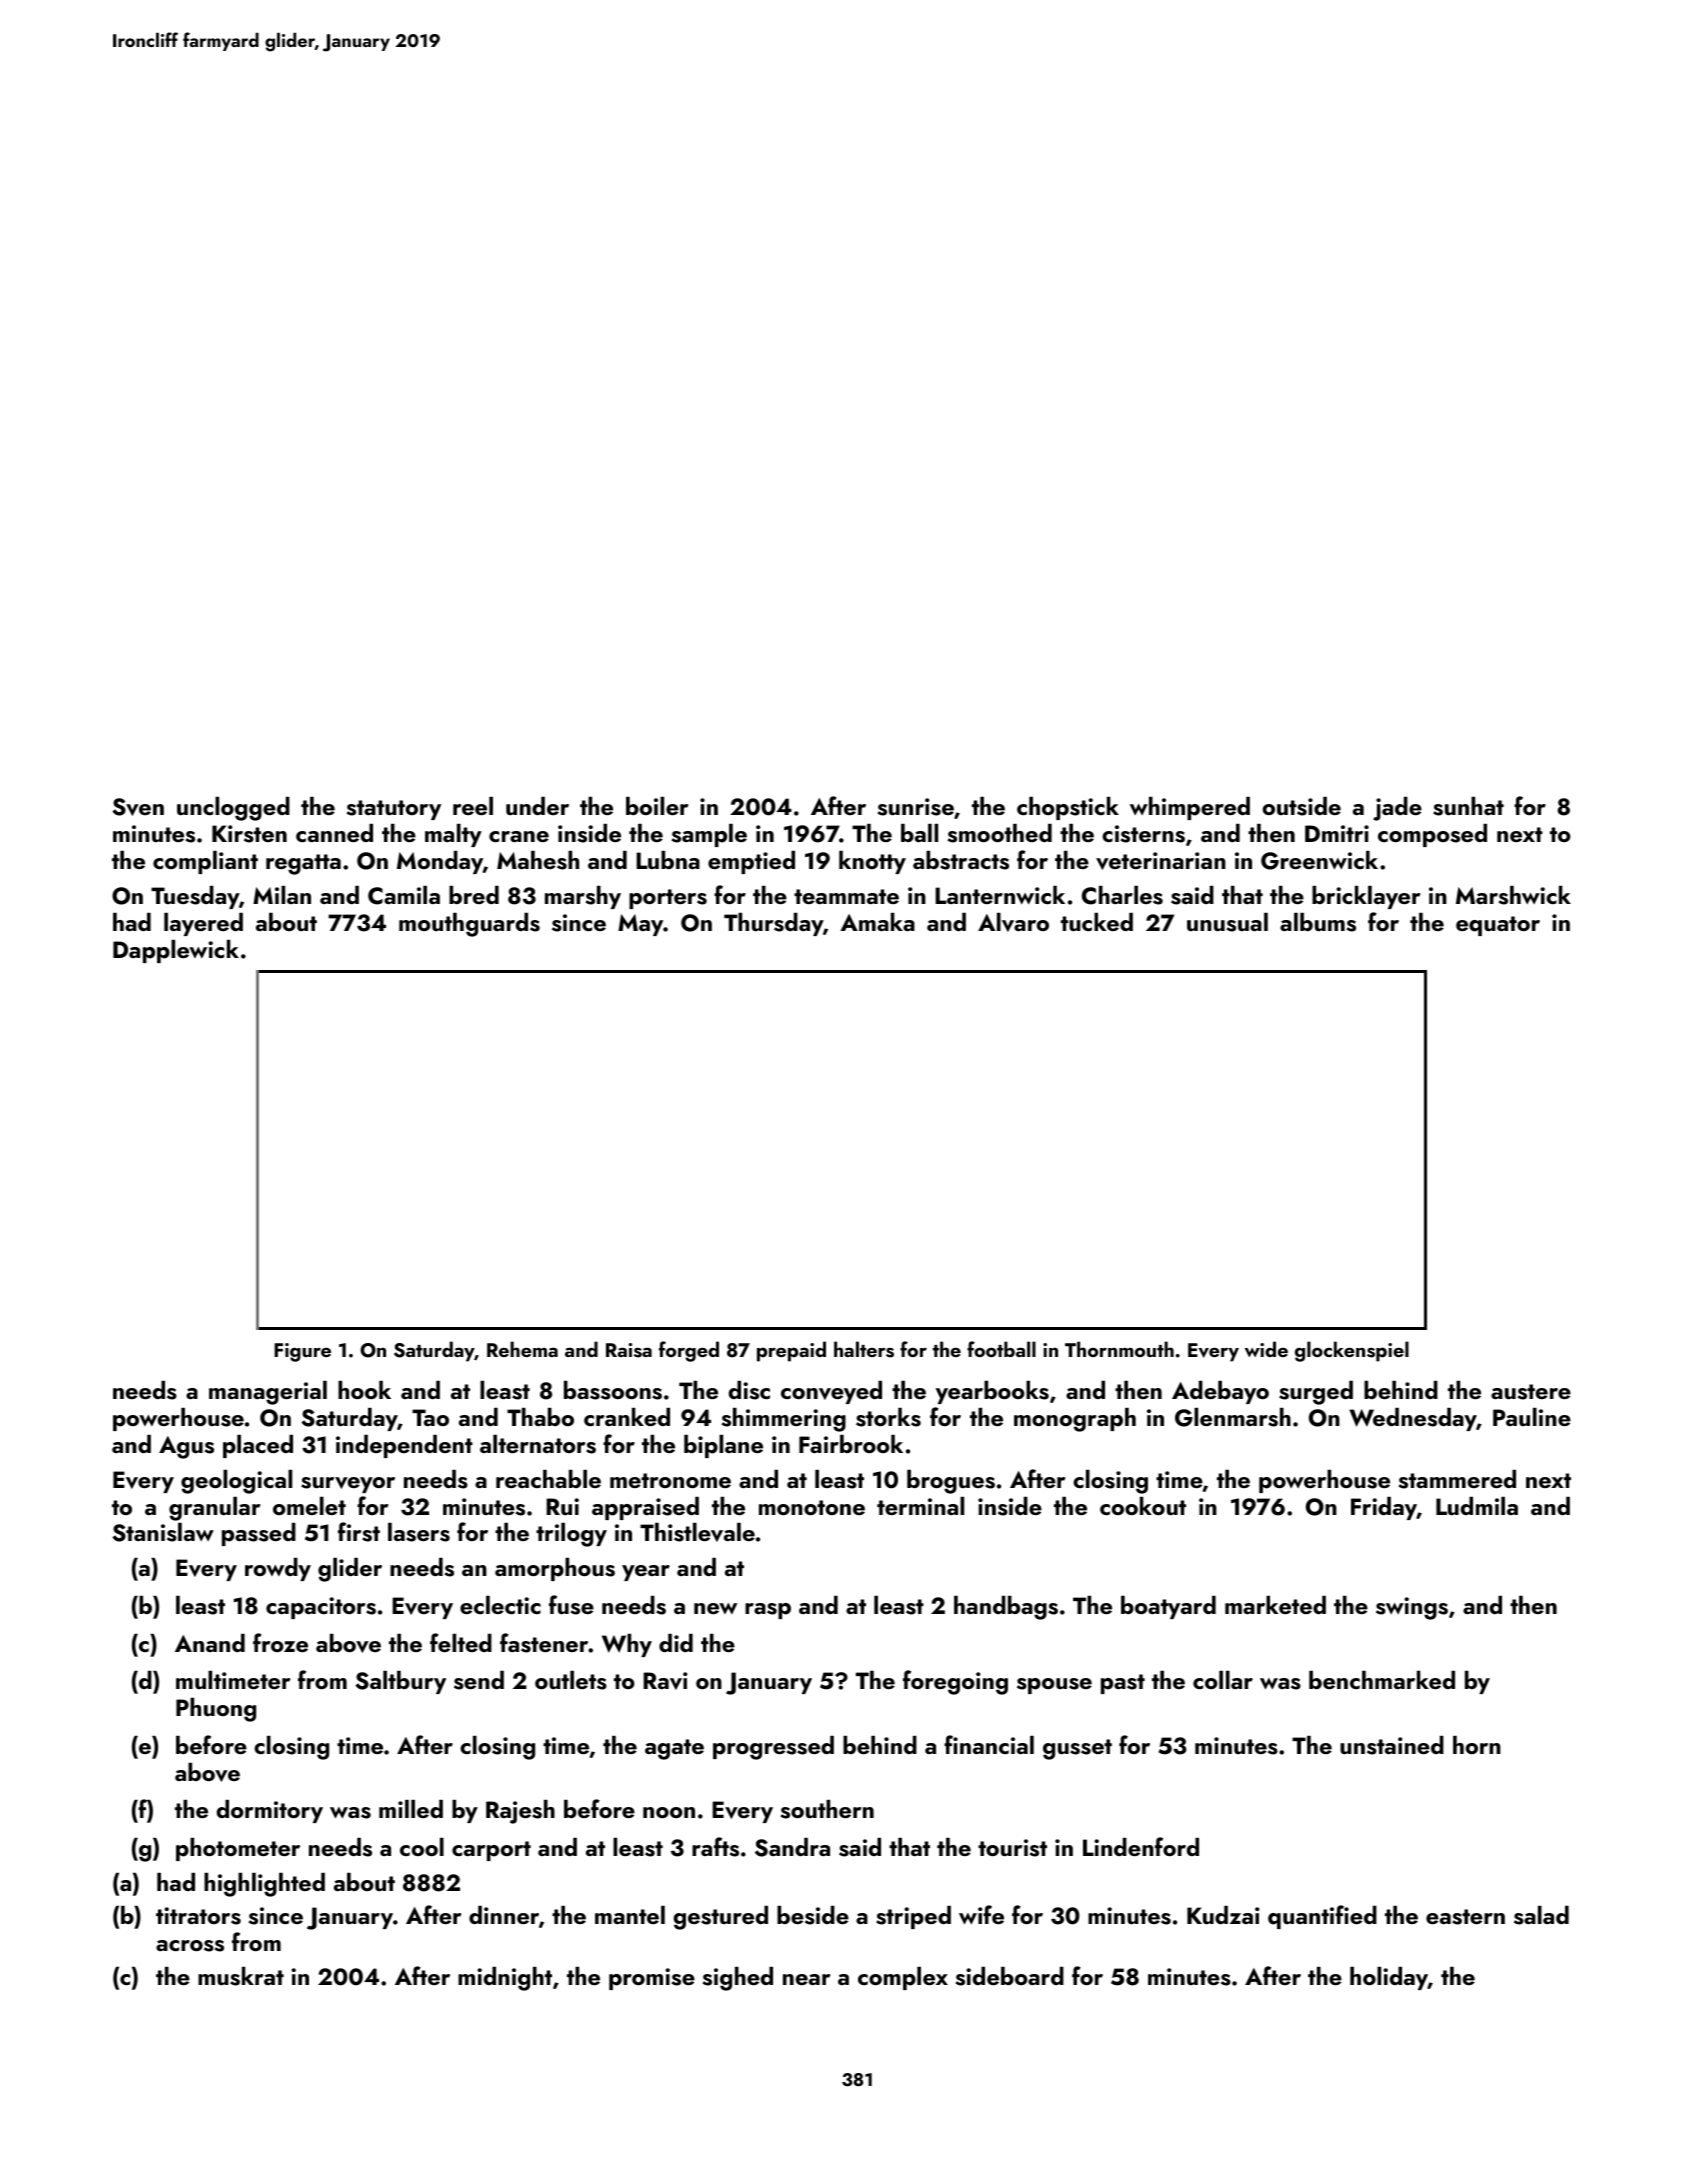 The image size is (1683, 2178). Describe the element at coordinates (773, 924) in the image. I see `Thursday` at that location.
